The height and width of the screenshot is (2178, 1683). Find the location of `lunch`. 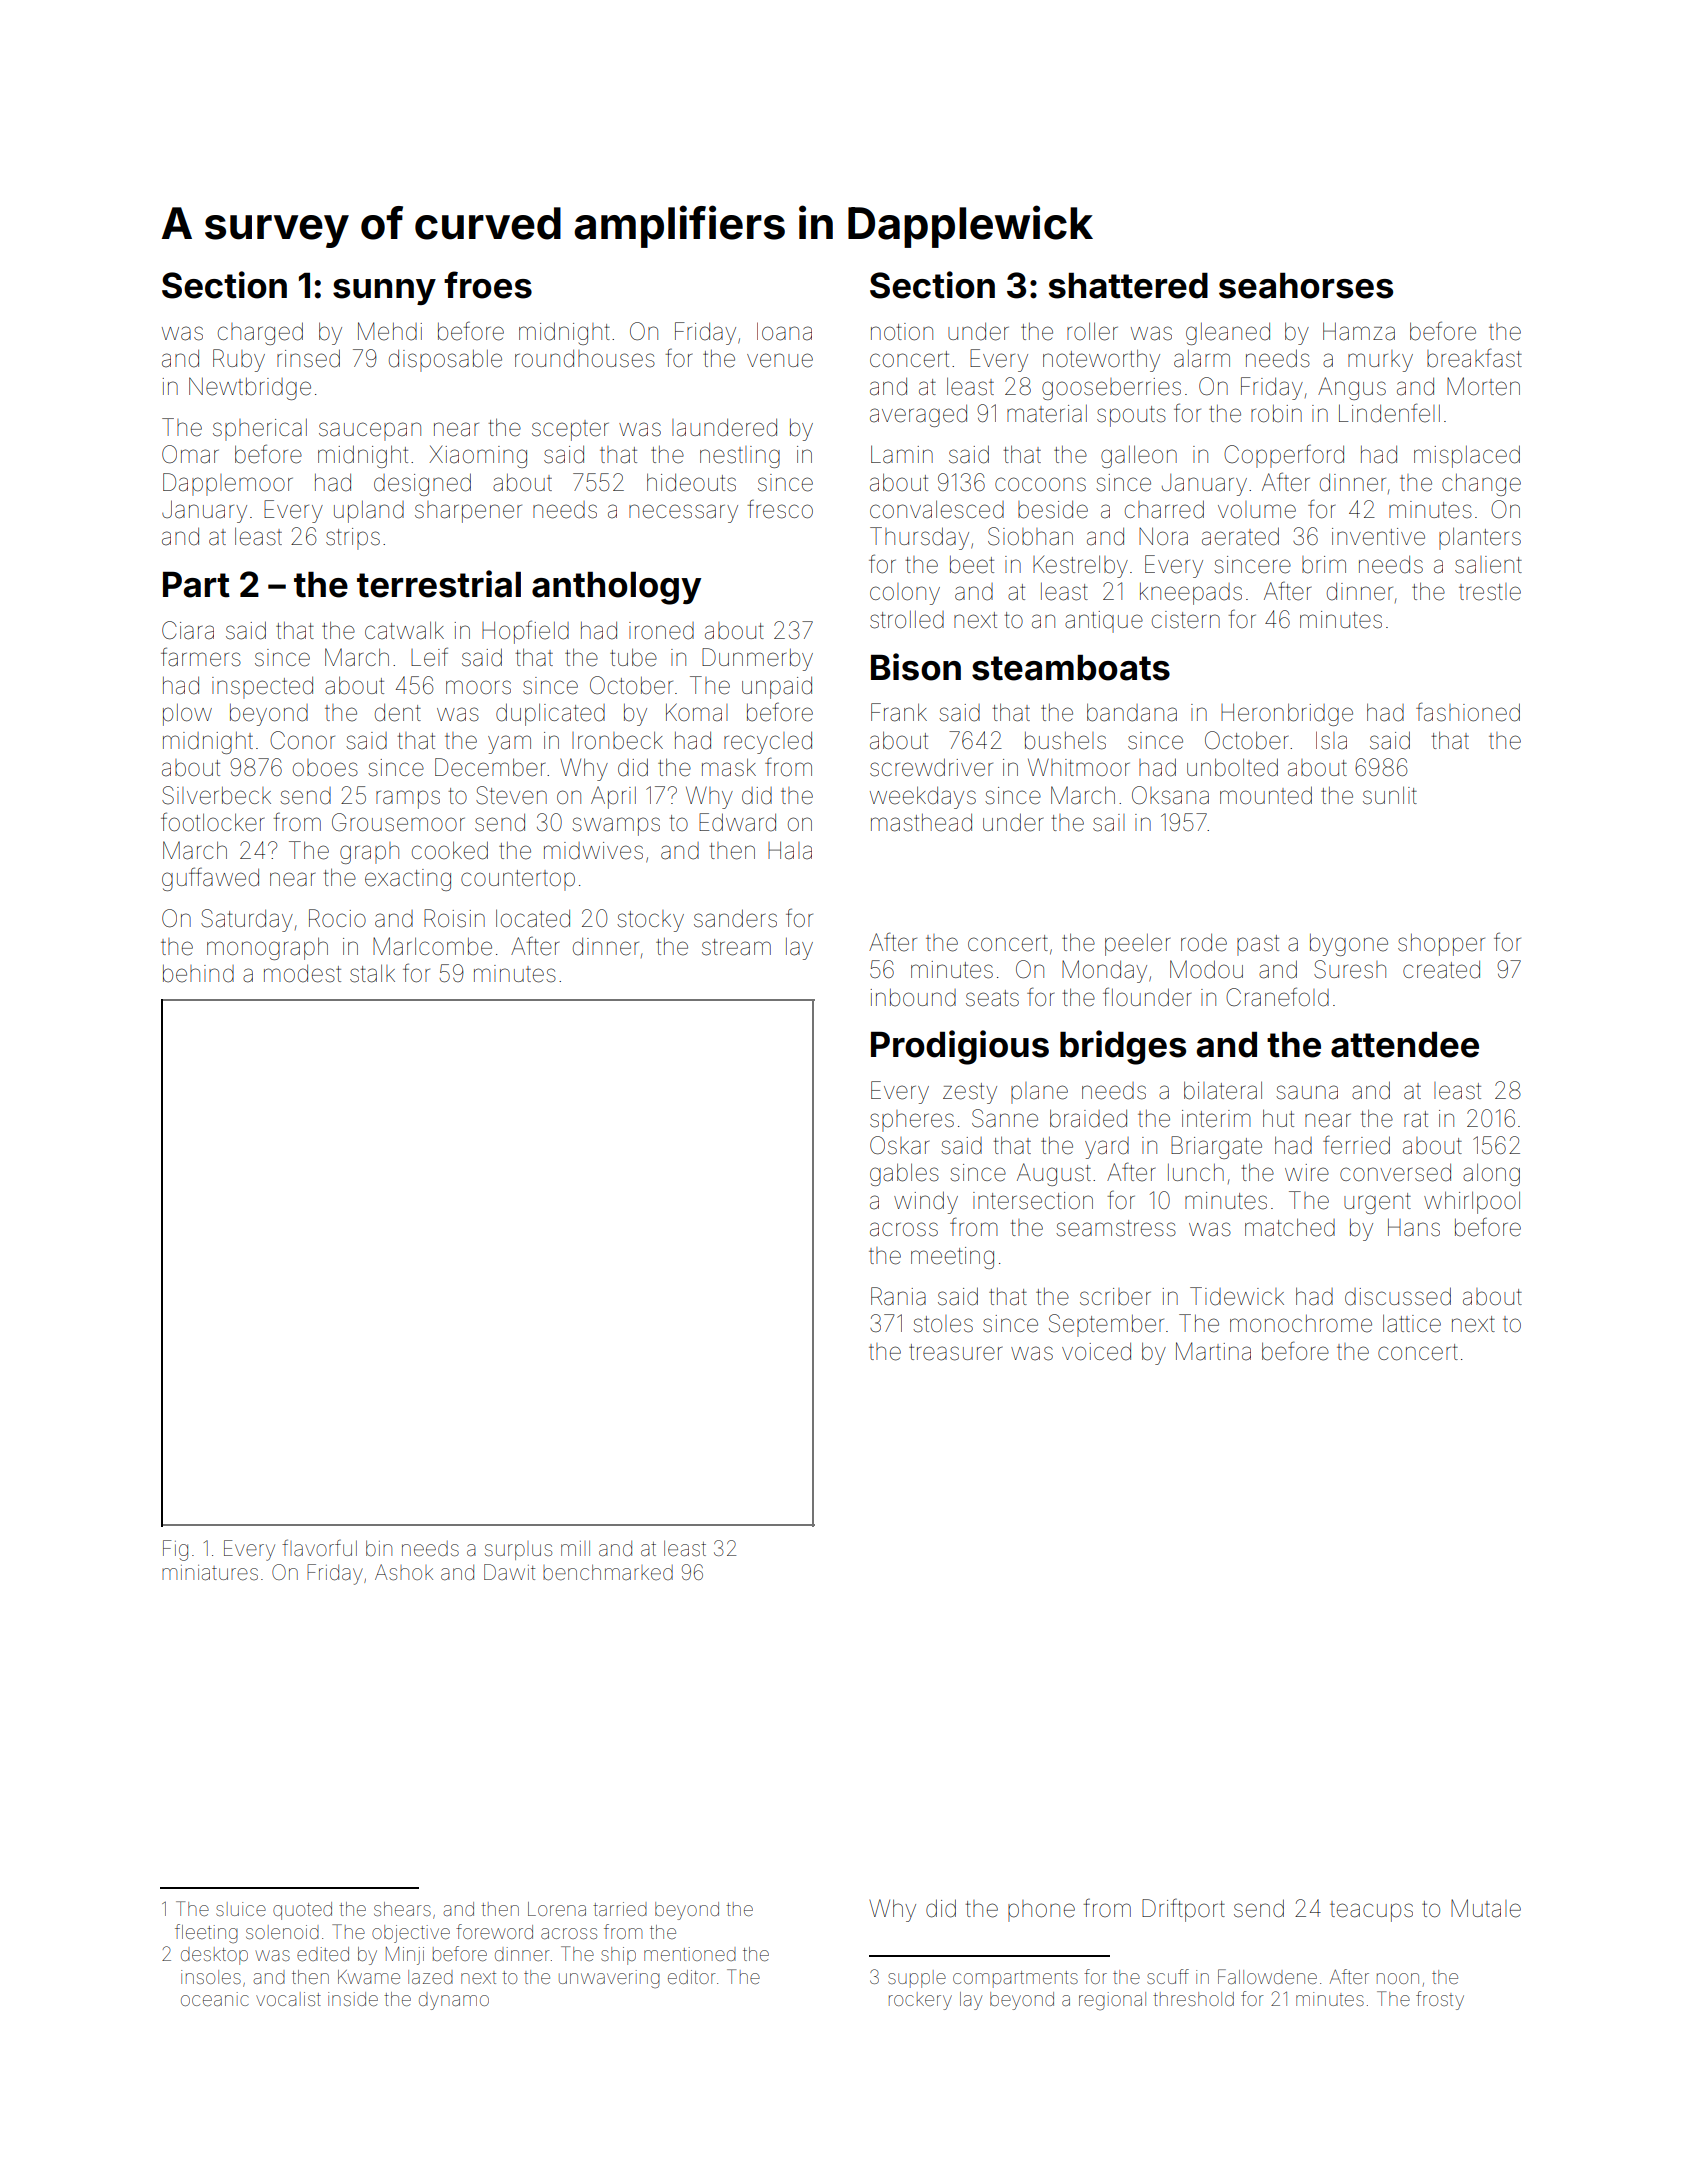

lunch is located at coordinates (1196, 1172).
